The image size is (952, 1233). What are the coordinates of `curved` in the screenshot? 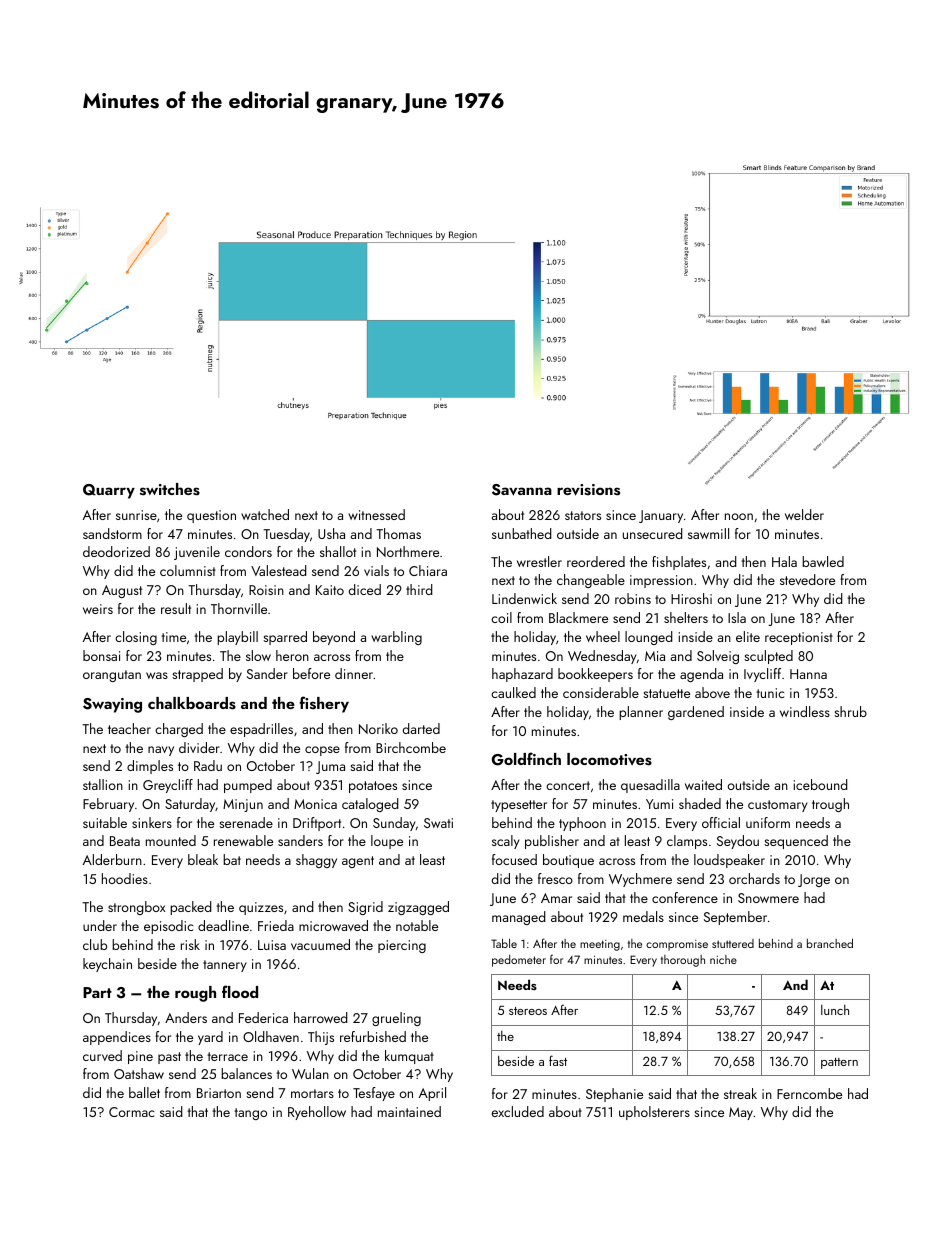 It's located at (102, 1055).
